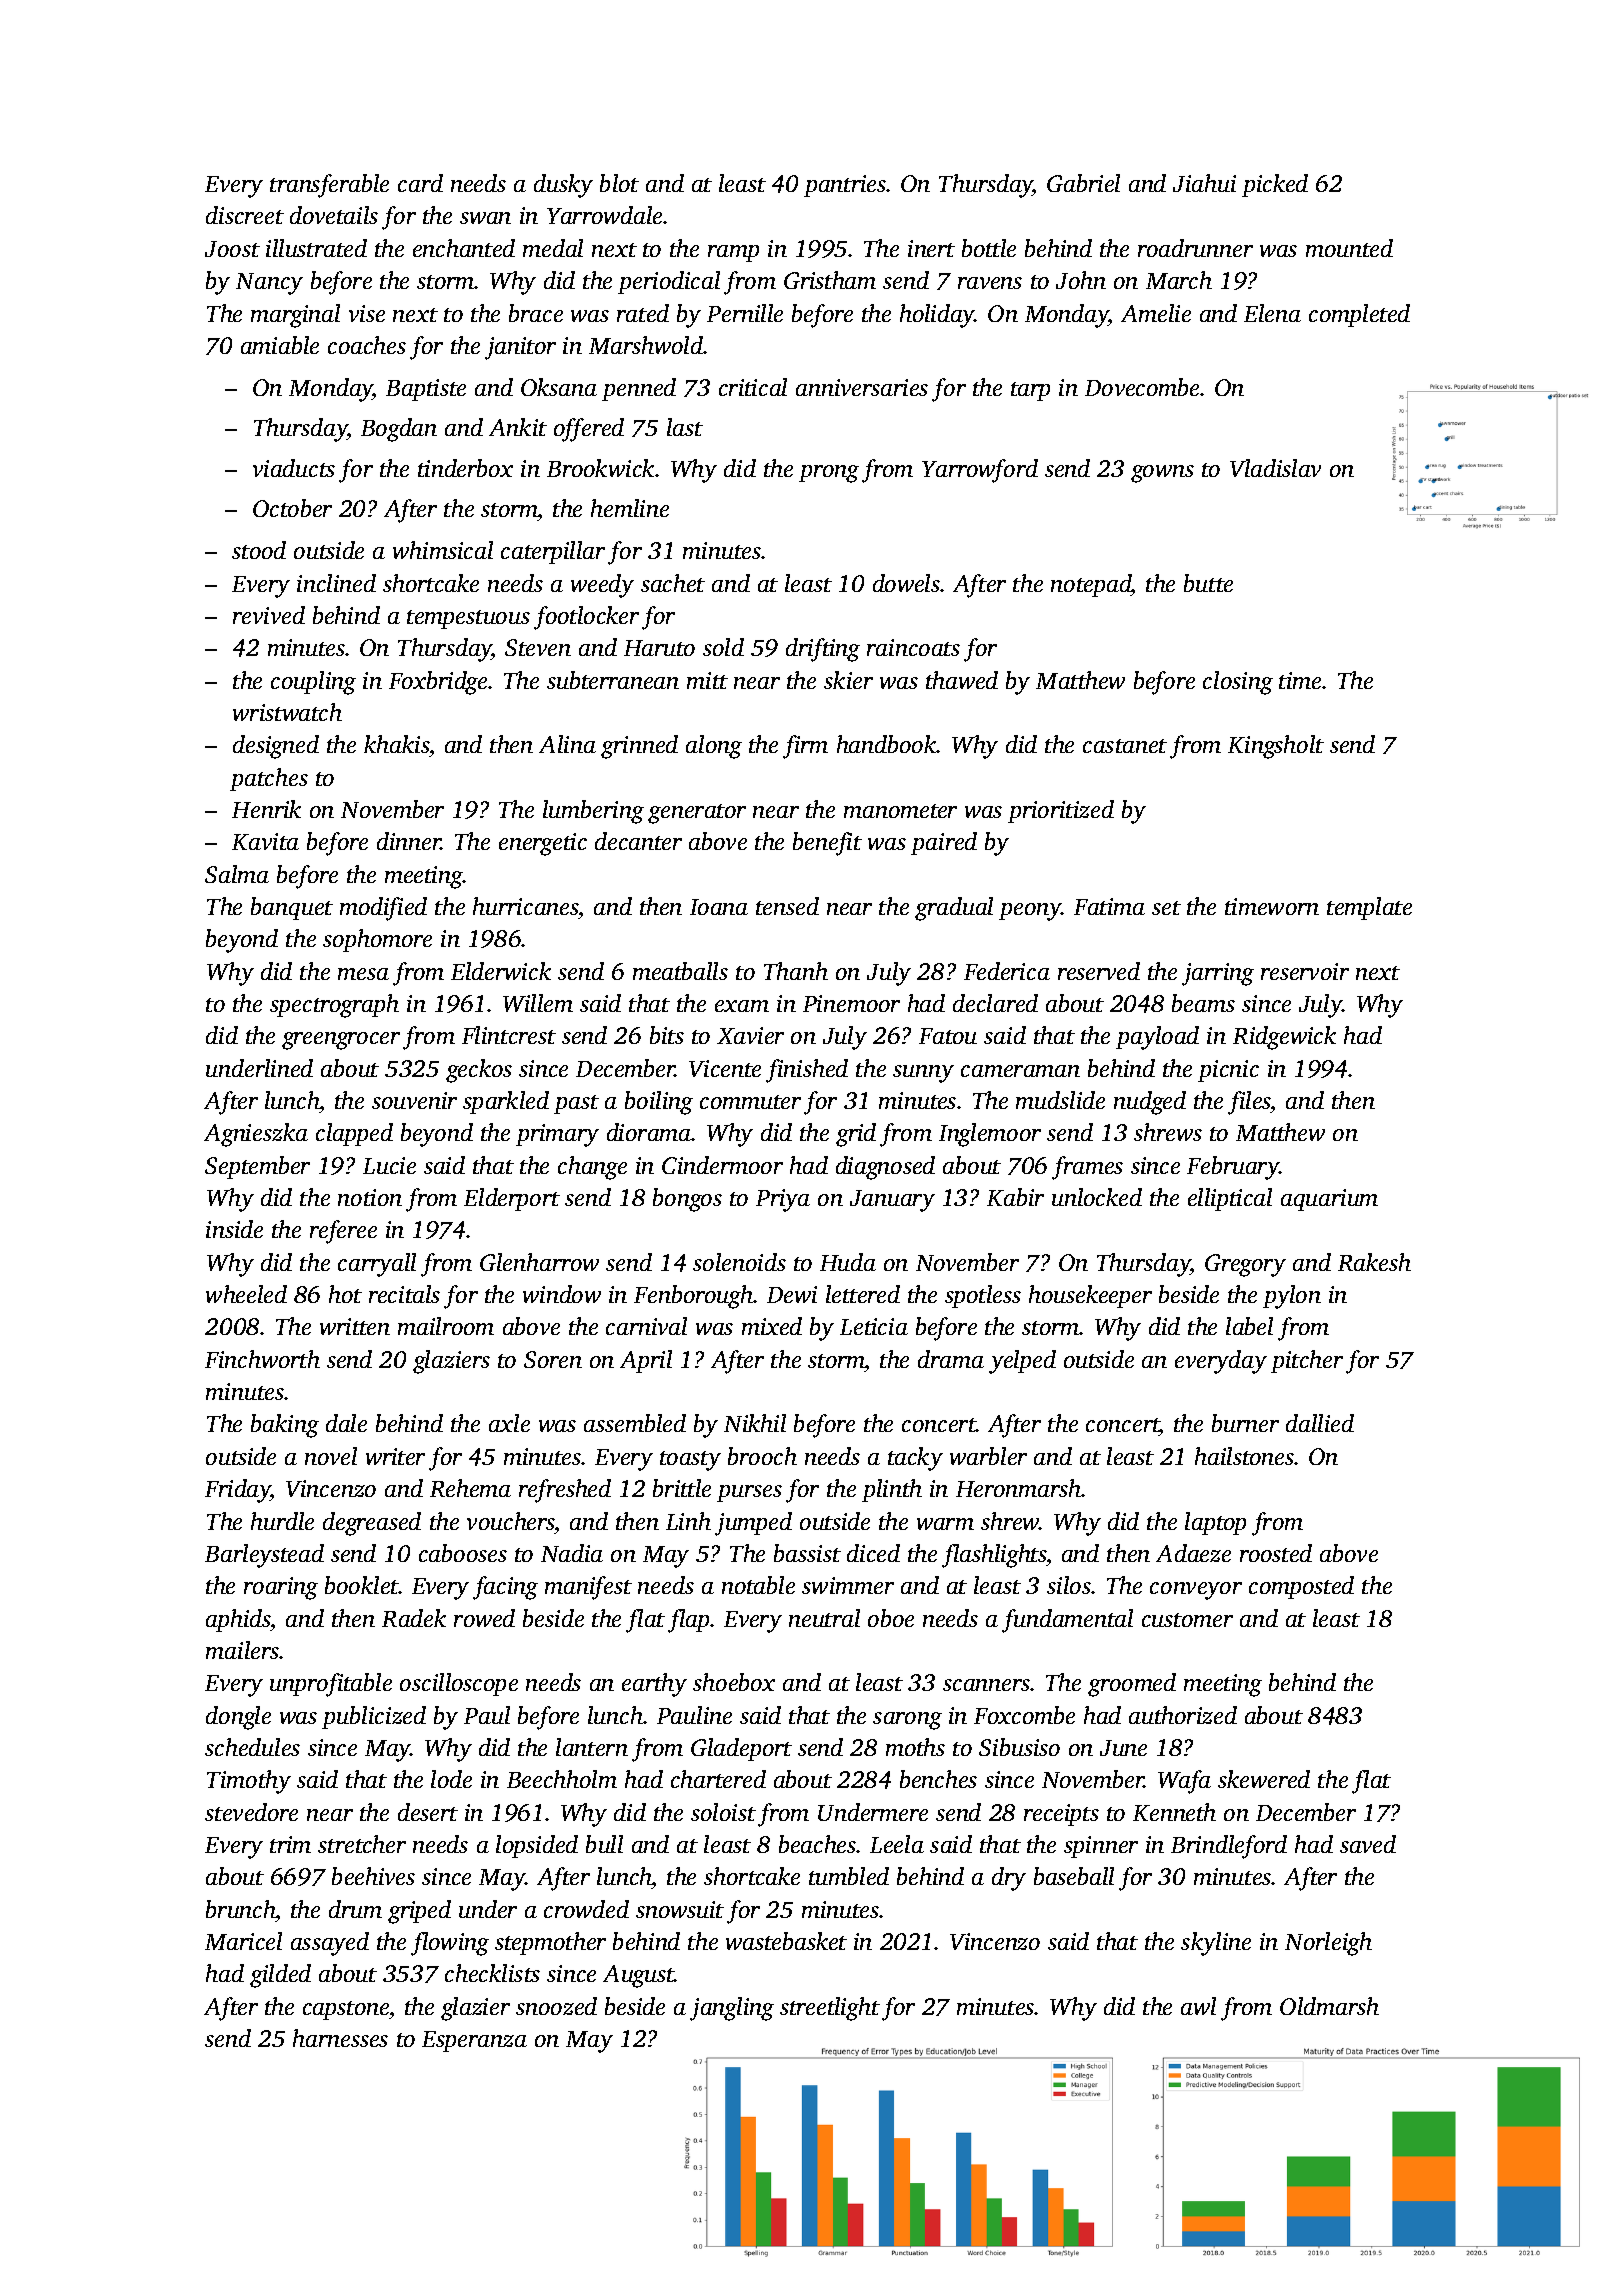 The width and height of the screenshot is (1620, 2292). I want to click on tacky, so click(915, 1459).
